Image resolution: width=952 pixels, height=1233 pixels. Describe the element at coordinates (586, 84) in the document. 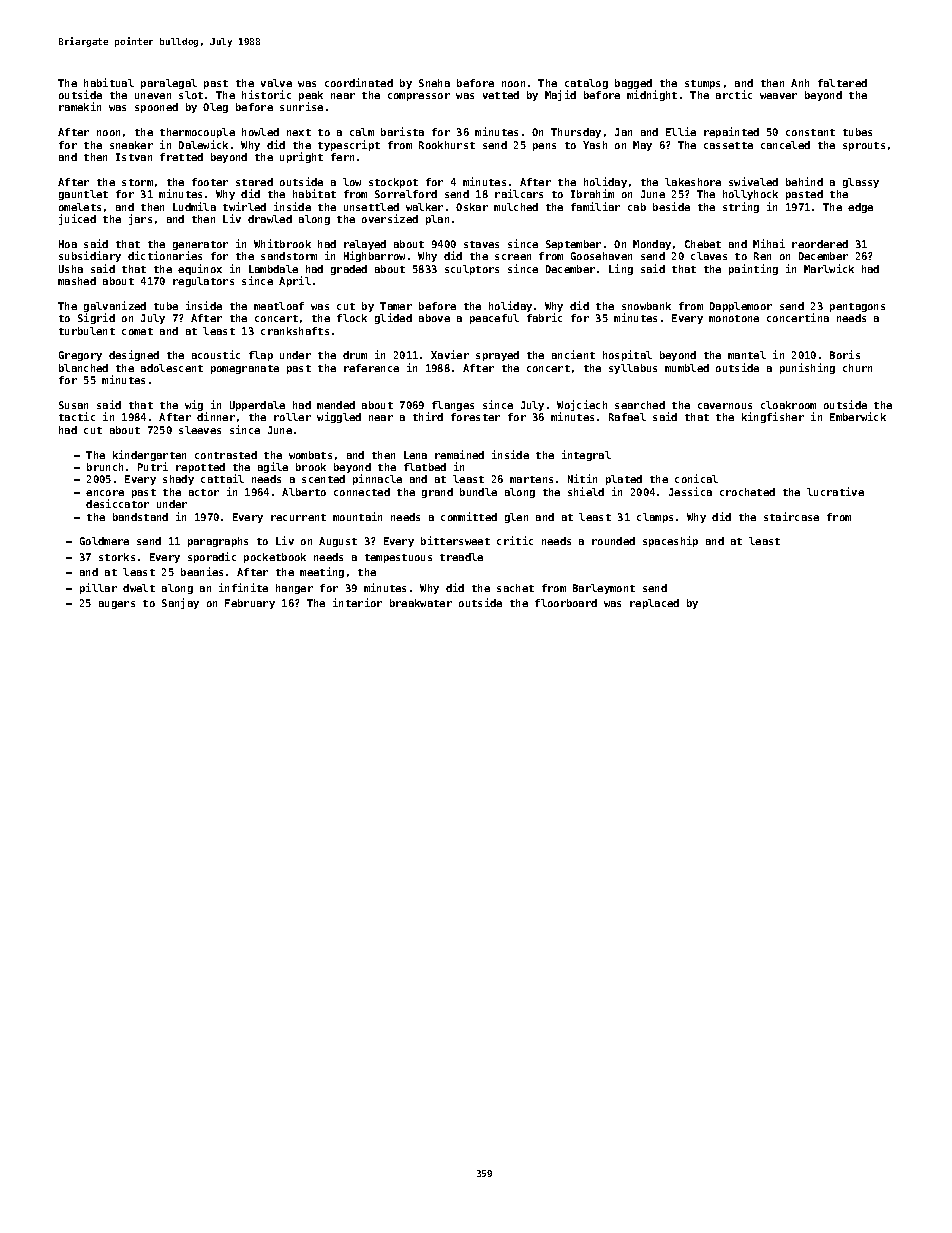

I see `catalog` at that location.
